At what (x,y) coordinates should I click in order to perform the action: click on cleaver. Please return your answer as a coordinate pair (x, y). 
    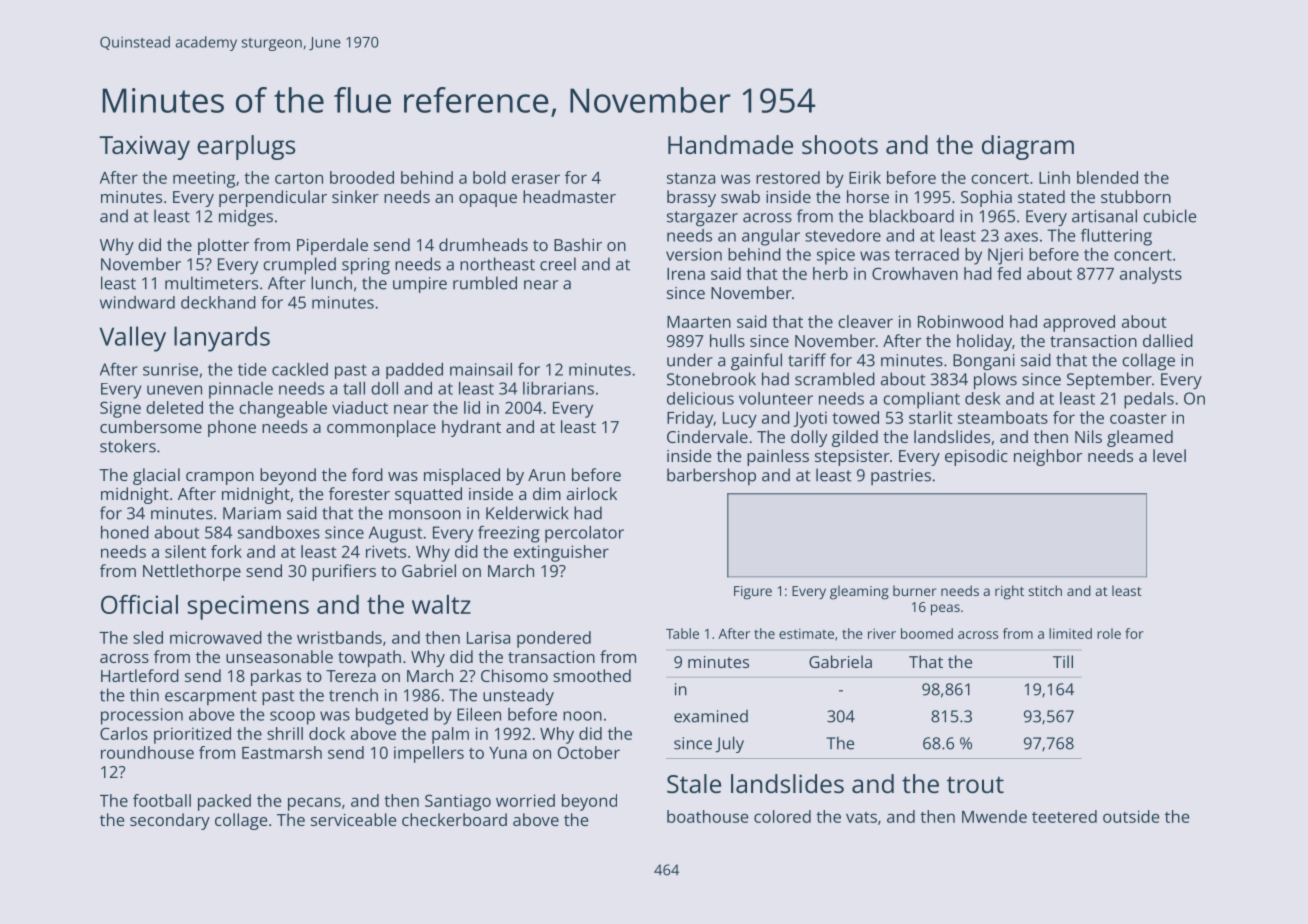
    Looking at the image, I should click on (865, 321).
